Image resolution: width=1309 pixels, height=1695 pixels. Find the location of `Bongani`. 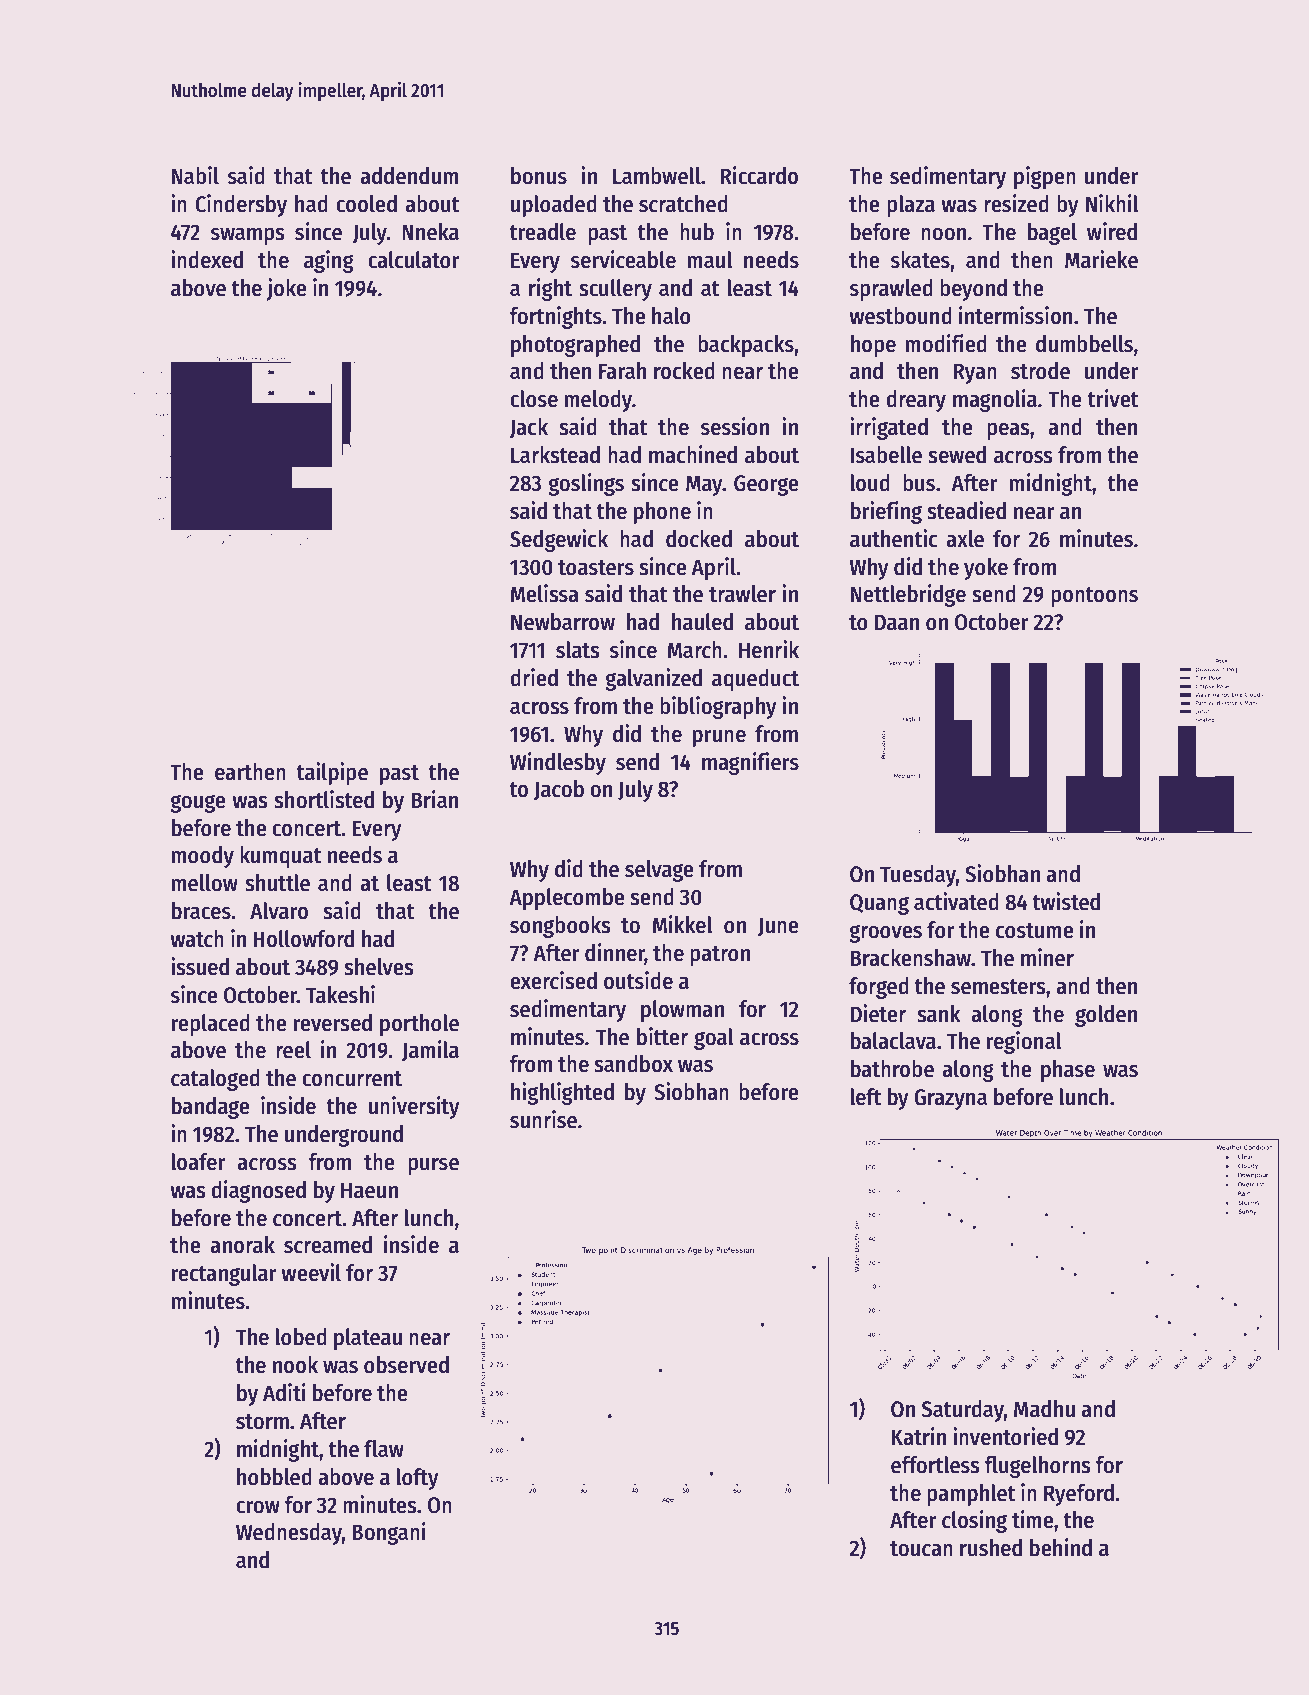

Bongani is located at coordinates (389, 1533).
